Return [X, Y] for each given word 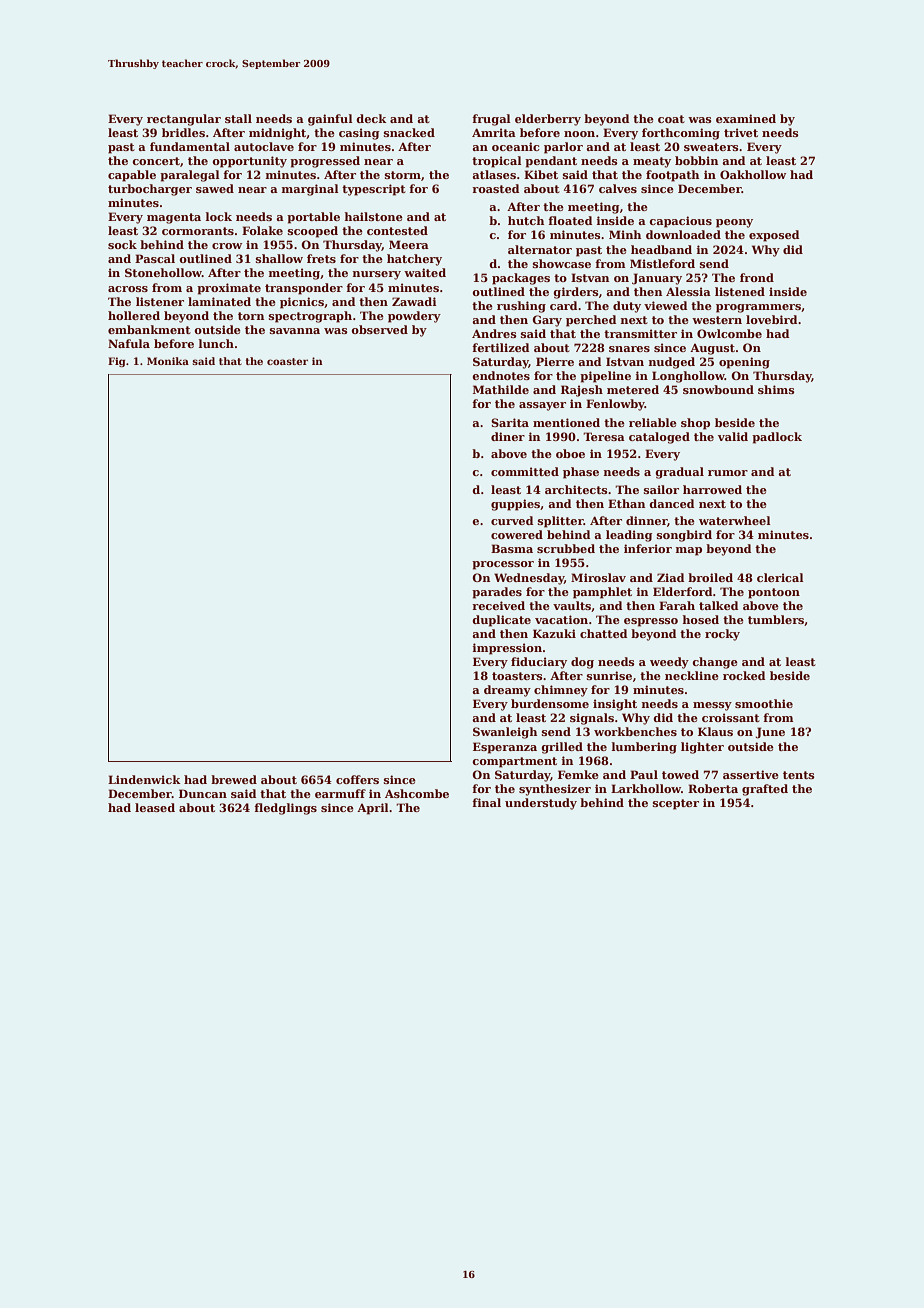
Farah [677, 605]
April [373, 809]
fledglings [285, 809]
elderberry [548, 120]
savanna [295, 331]
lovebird [771, 319]
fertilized [500, 347]
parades [497, 593]
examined [746, 118]
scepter [676, 804]
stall [238, 118]
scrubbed [566, 548]
